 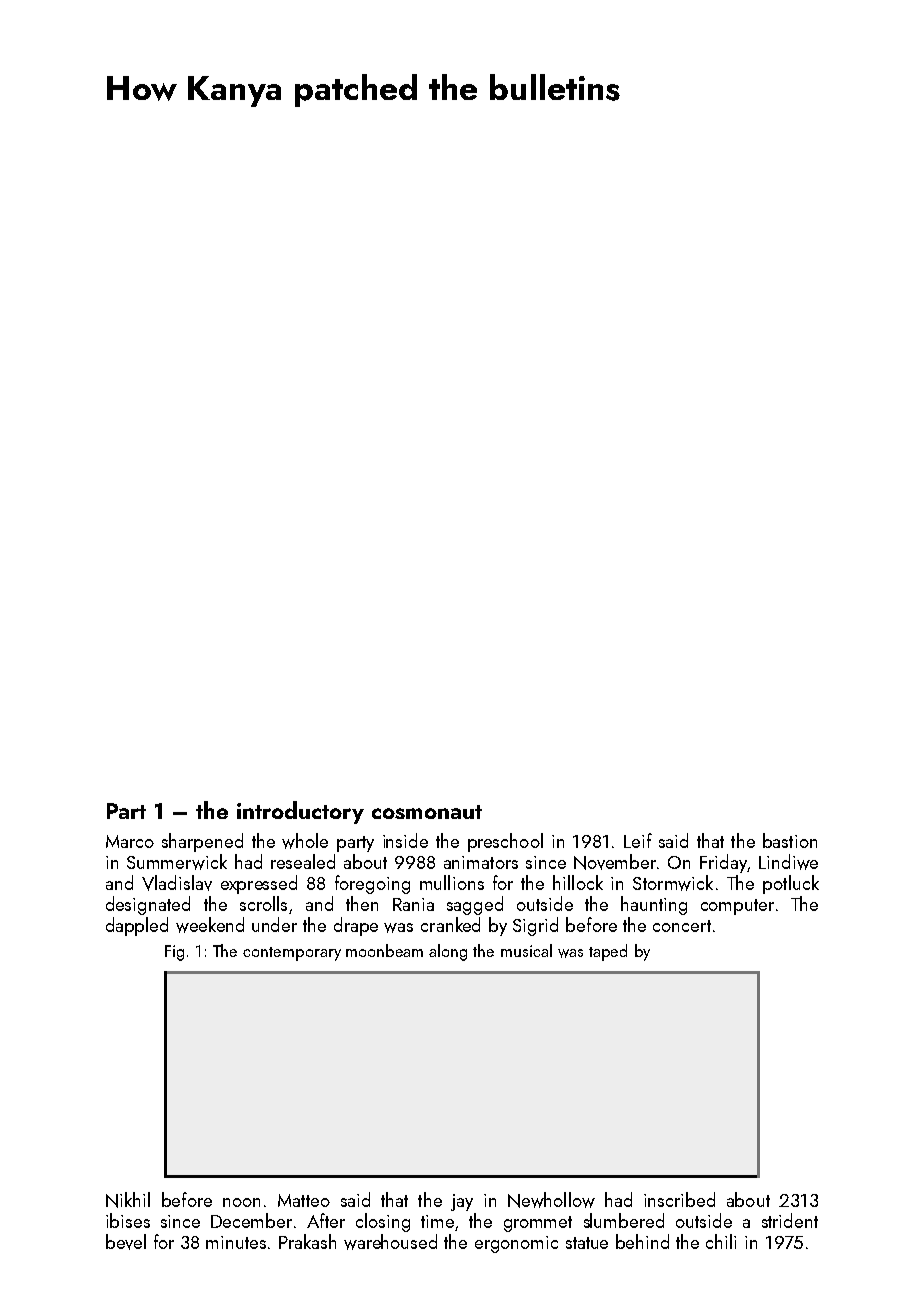 I want to click on ergonomic, so click(x=516, y=1244).
